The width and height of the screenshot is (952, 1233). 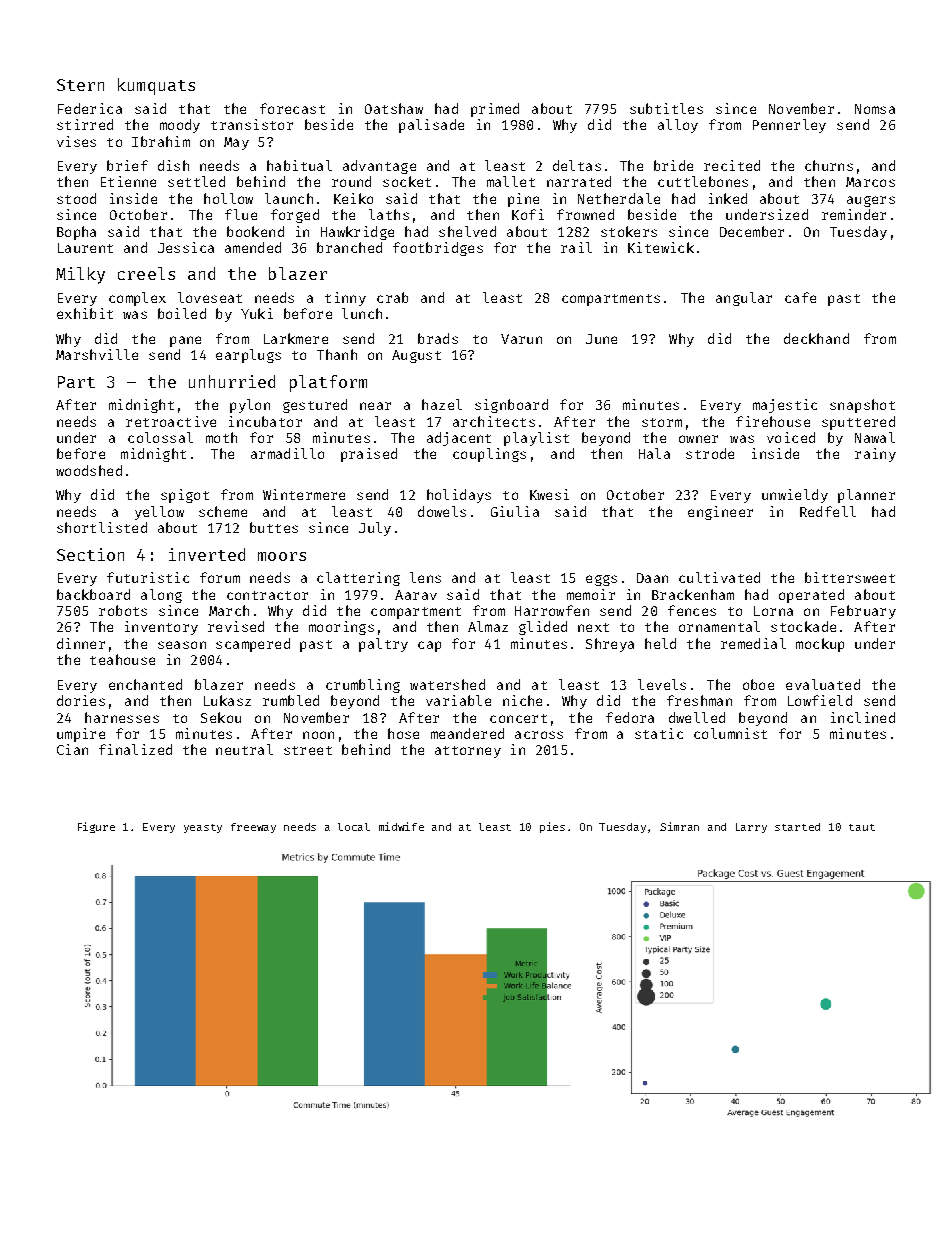 What do you see at coordinates (773, 611) in the screenshot?
I see `Lorna` at bounding box center [773, 611].
